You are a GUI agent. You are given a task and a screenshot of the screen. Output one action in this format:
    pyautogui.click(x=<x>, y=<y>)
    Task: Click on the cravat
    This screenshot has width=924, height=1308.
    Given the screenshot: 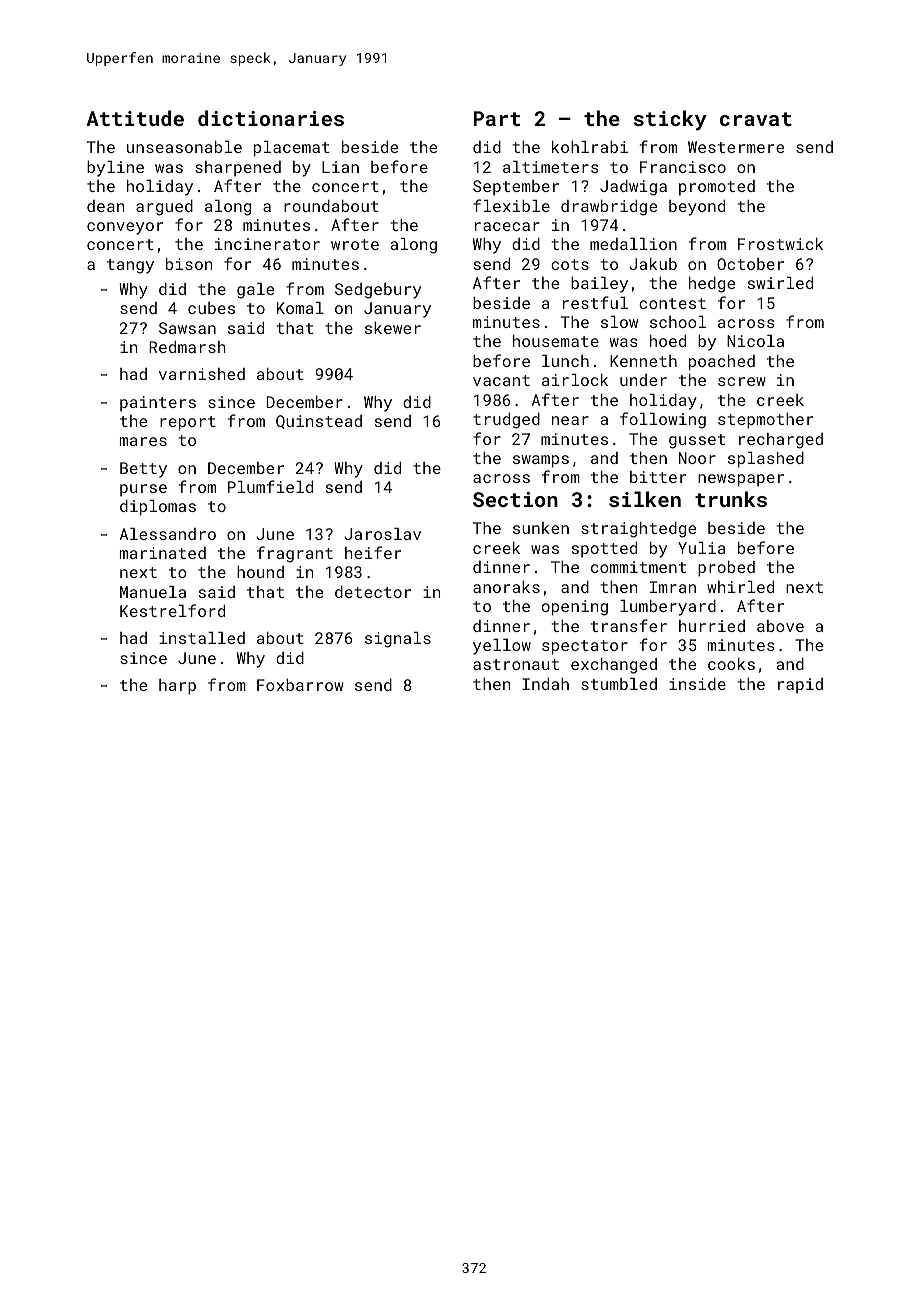 What is the action you would take?
    pyautogui.click(x=756, y=119)
